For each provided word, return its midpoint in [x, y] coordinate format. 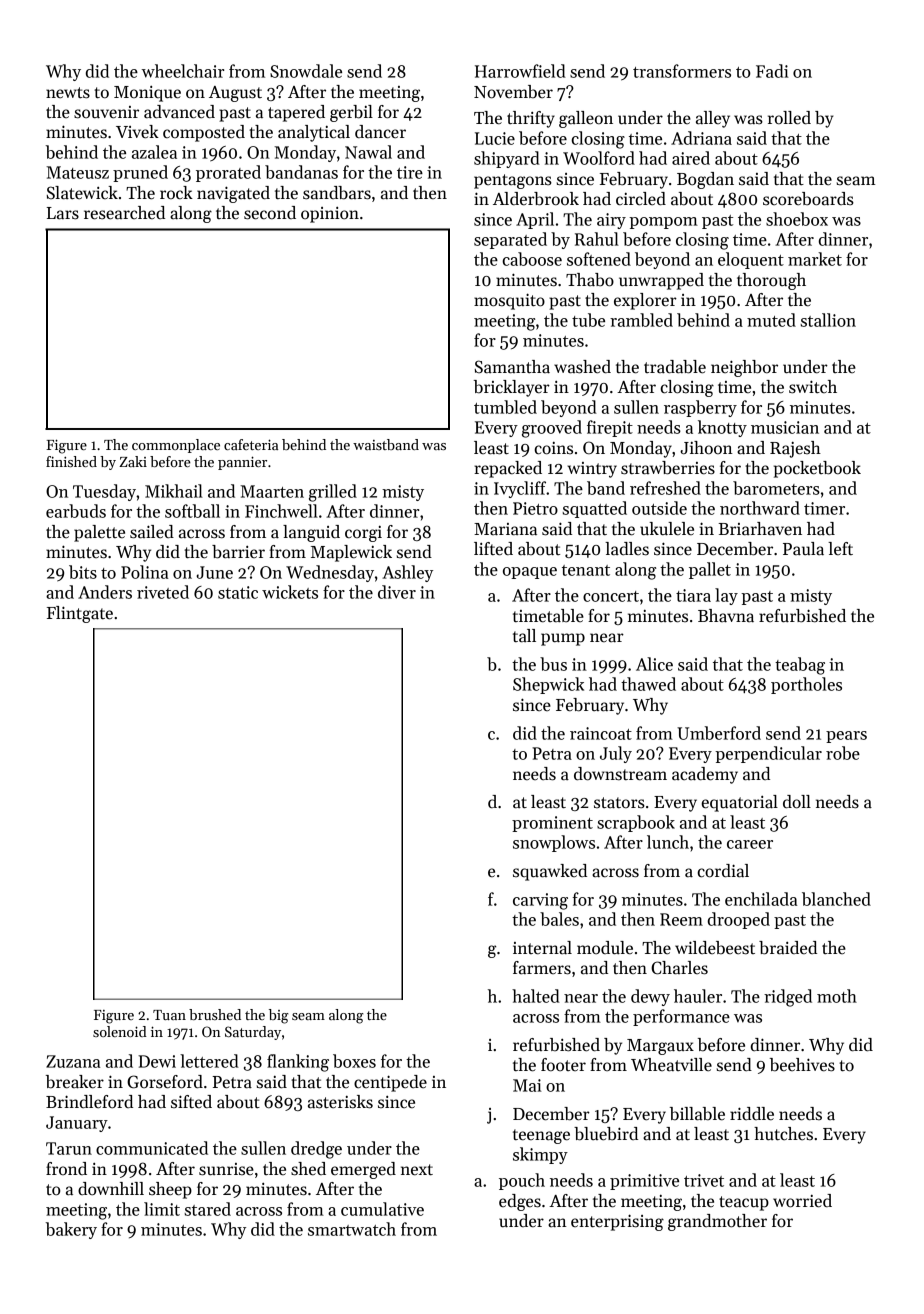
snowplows [554, 843]
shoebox [797, 219]
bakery [71, 1230]
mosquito [509, 301]
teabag [800, 666]
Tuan [169, 1015]
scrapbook [636, 823]
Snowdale [306, 71]
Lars [63, 213]
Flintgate [80, 614]
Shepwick [548, 685]
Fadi [772, 71]
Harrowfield [520, 71]
